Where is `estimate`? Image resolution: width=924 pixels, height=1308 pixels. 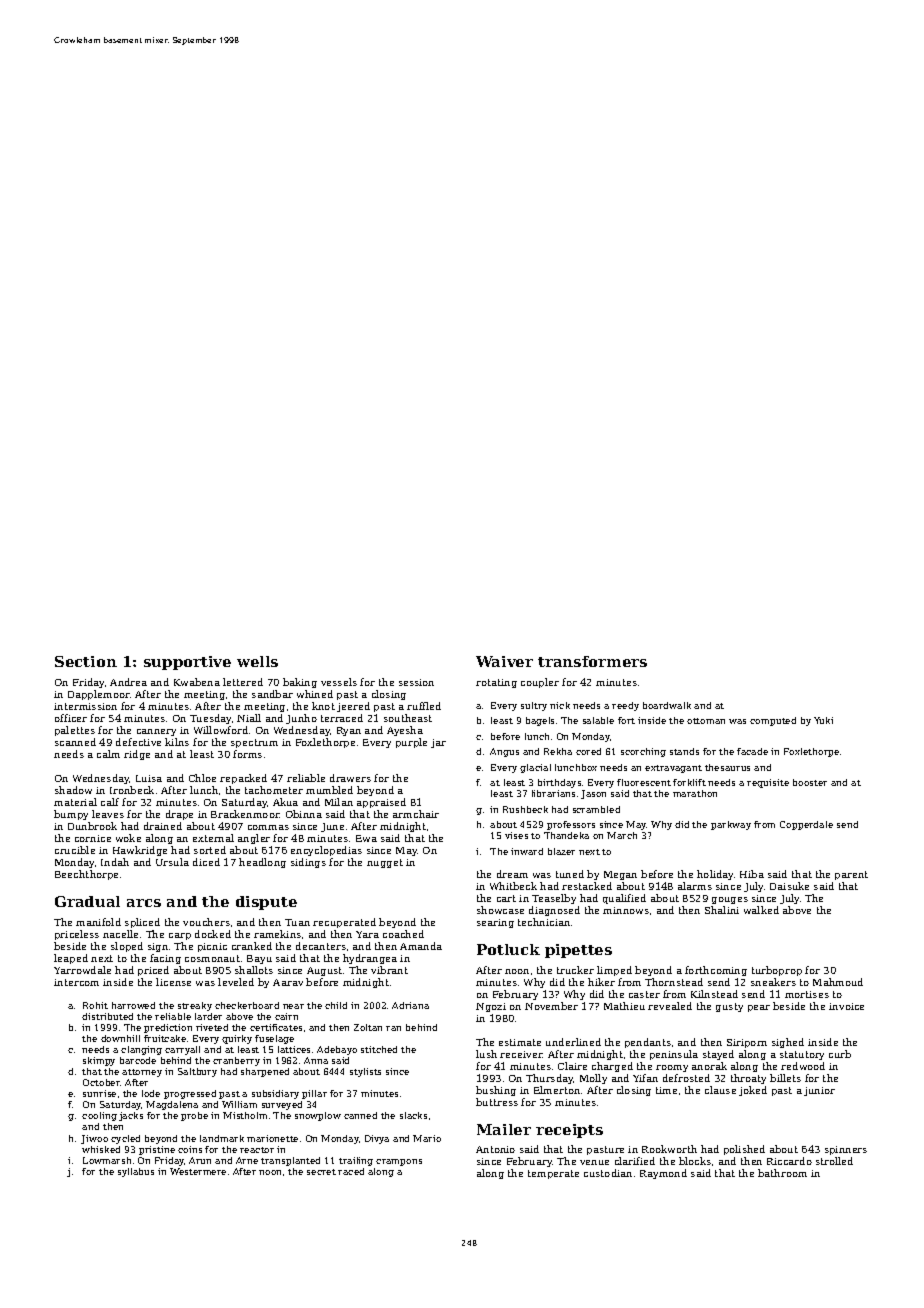 estimate is located at coordinates (520, 1042).
